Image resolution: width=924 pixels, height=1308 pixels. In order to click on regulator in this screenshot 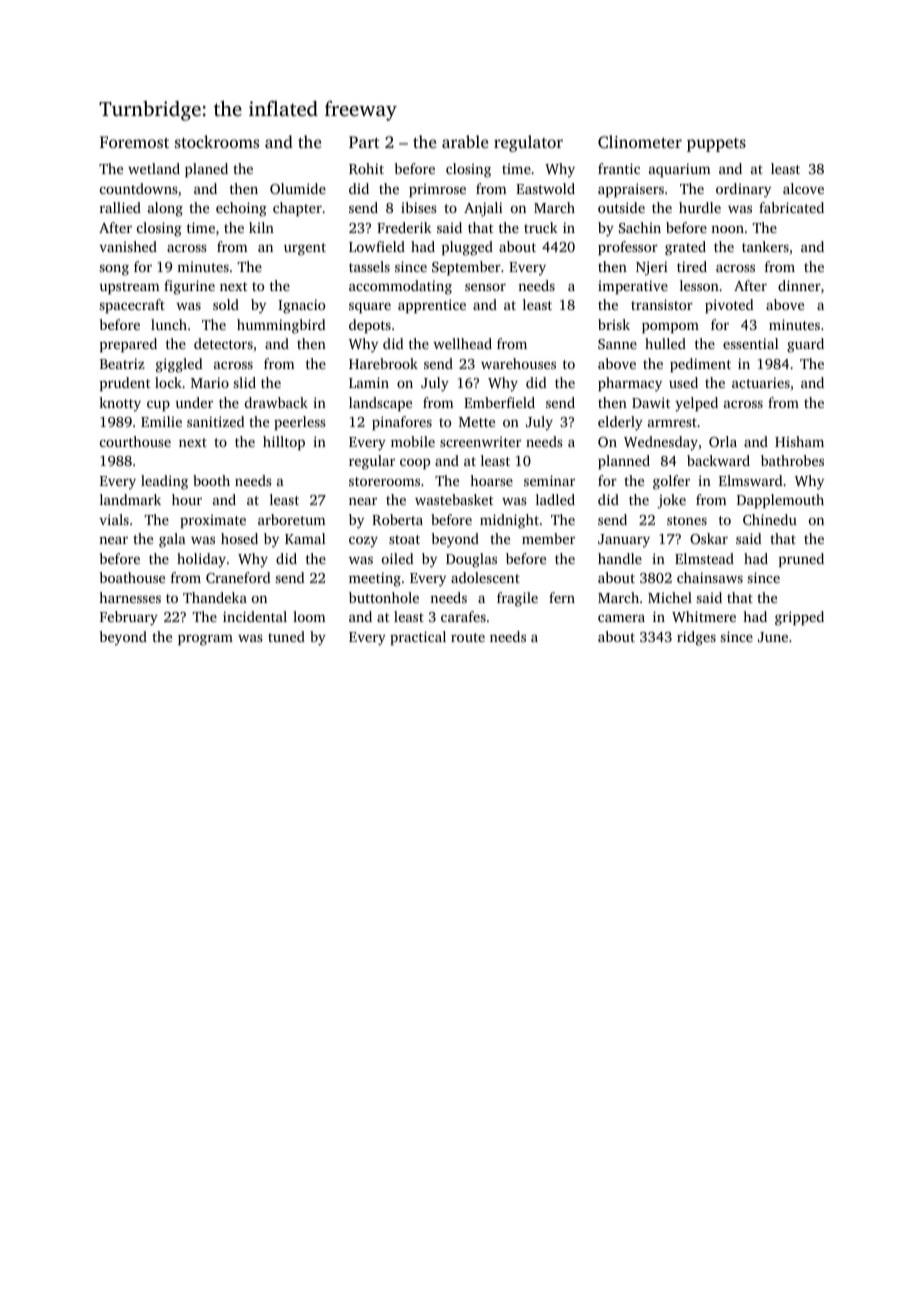, I will do `click(528, 143)`.
